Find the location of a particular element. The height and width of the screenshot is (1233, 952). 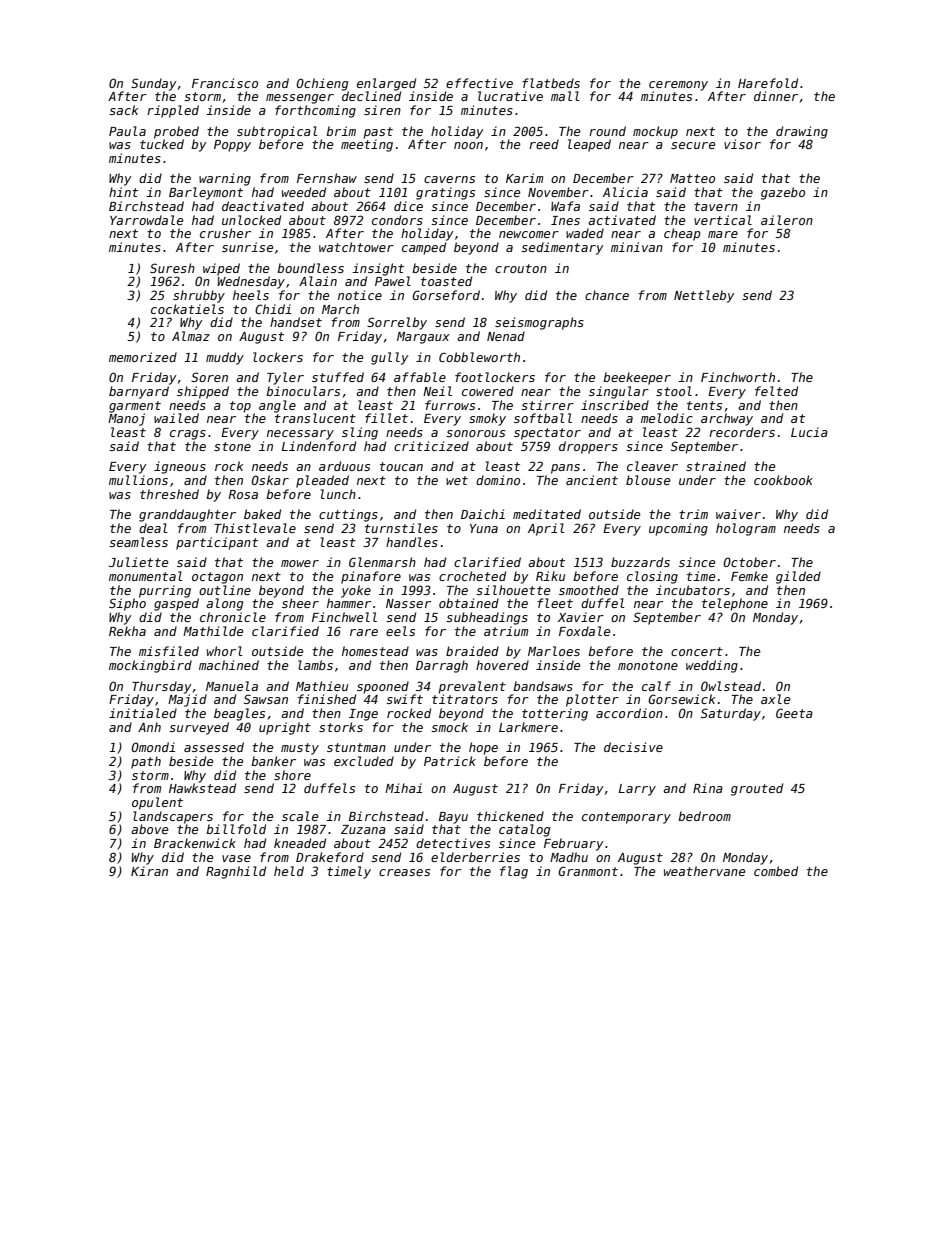

gazebo is located at coordinates (783, 193).
